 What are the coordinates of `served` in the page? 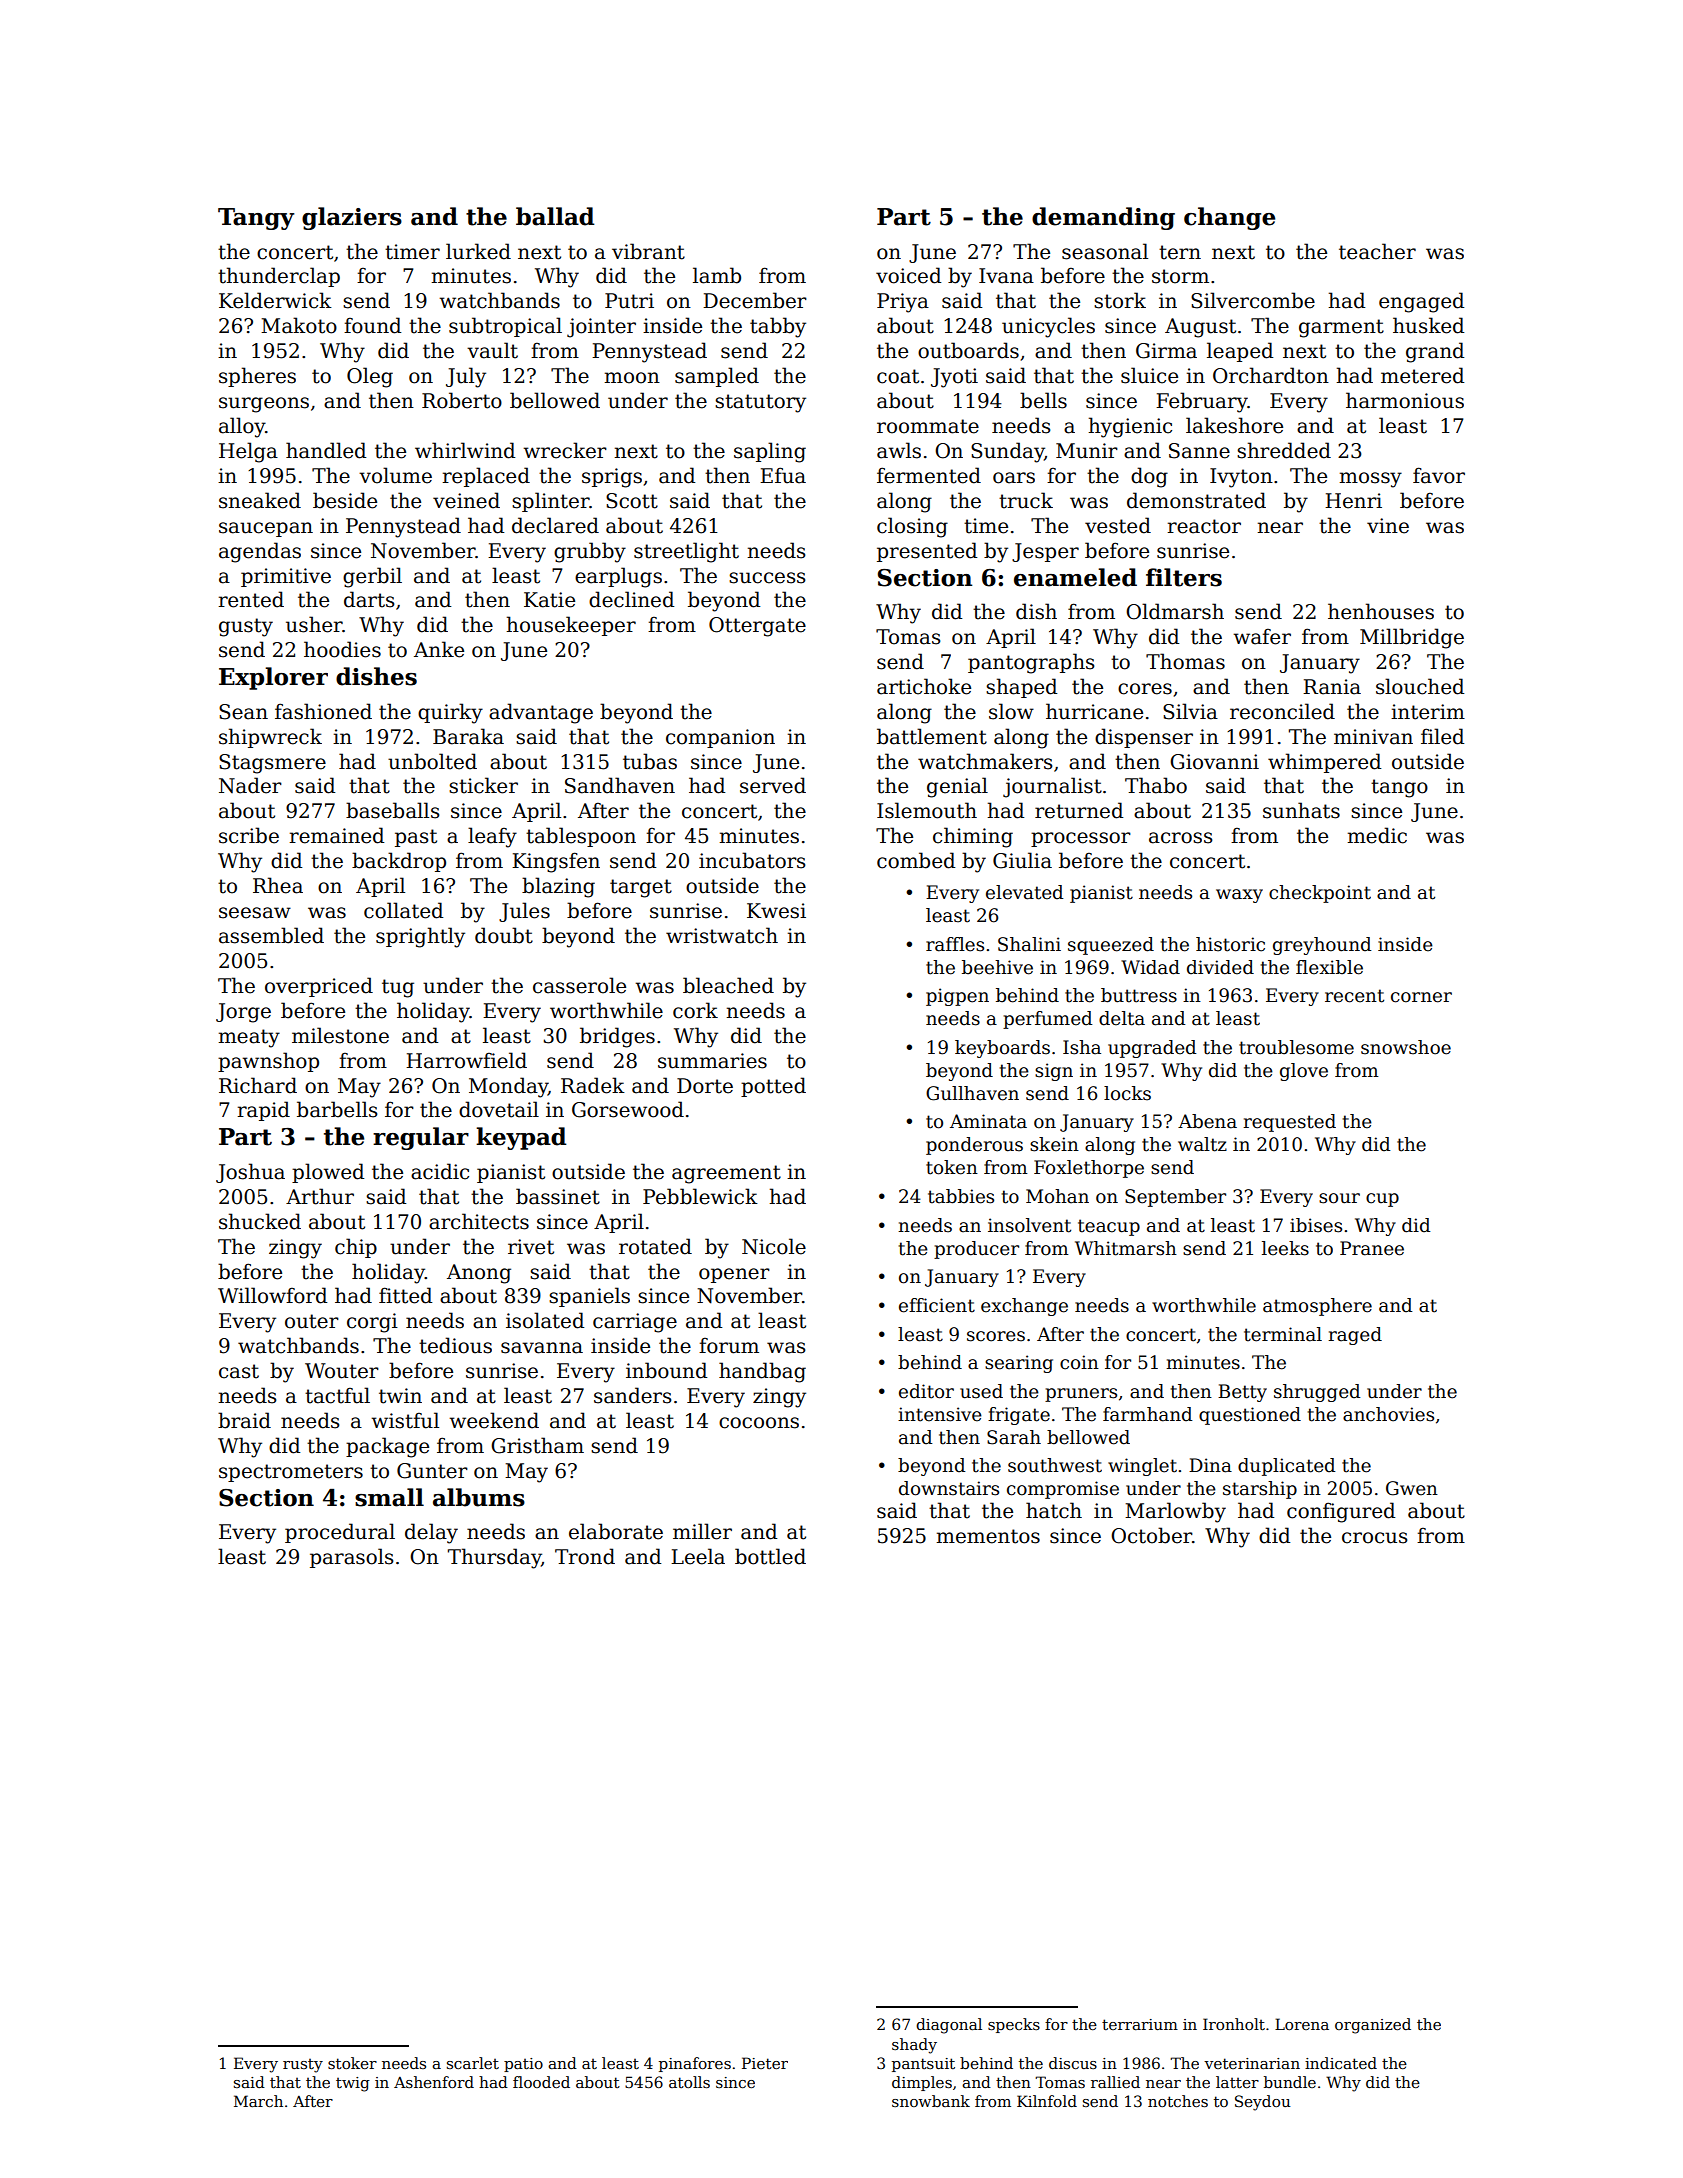 It's located at (773, 785).
